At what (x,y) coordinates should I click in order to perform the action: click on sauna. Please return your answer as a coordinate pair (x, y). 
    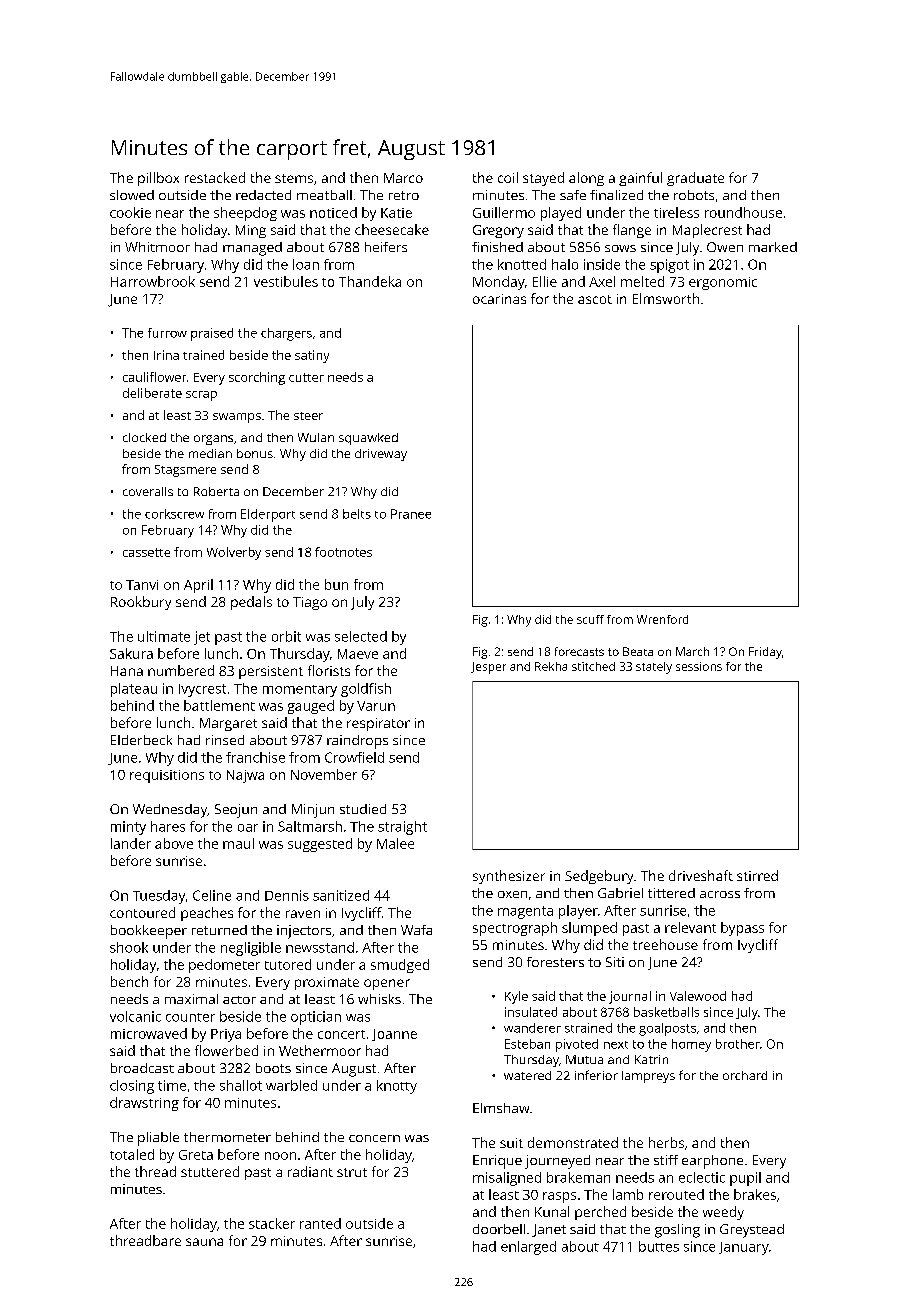
    Looking at the image, I should click on (204, 1242).
